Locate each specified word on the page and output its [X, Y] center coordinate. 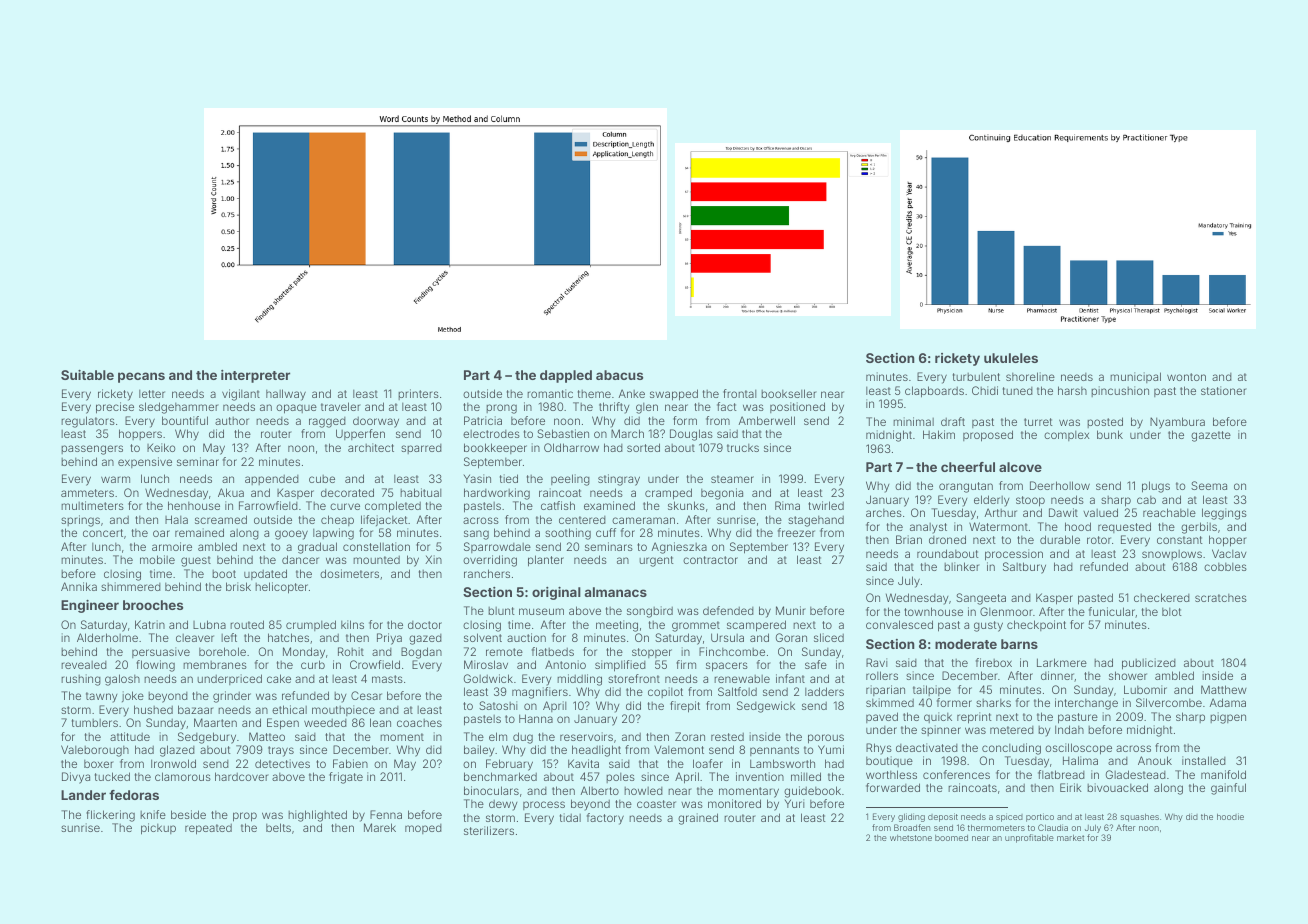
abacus [619, 375]
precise [115, 408]
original [556, 593]
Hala [176, 519]
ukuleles [1011, 358]
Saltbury [1024, 568]
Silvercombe [1169, 702]
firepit [685, 707]
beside [188, 814]
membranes [215, 665]
